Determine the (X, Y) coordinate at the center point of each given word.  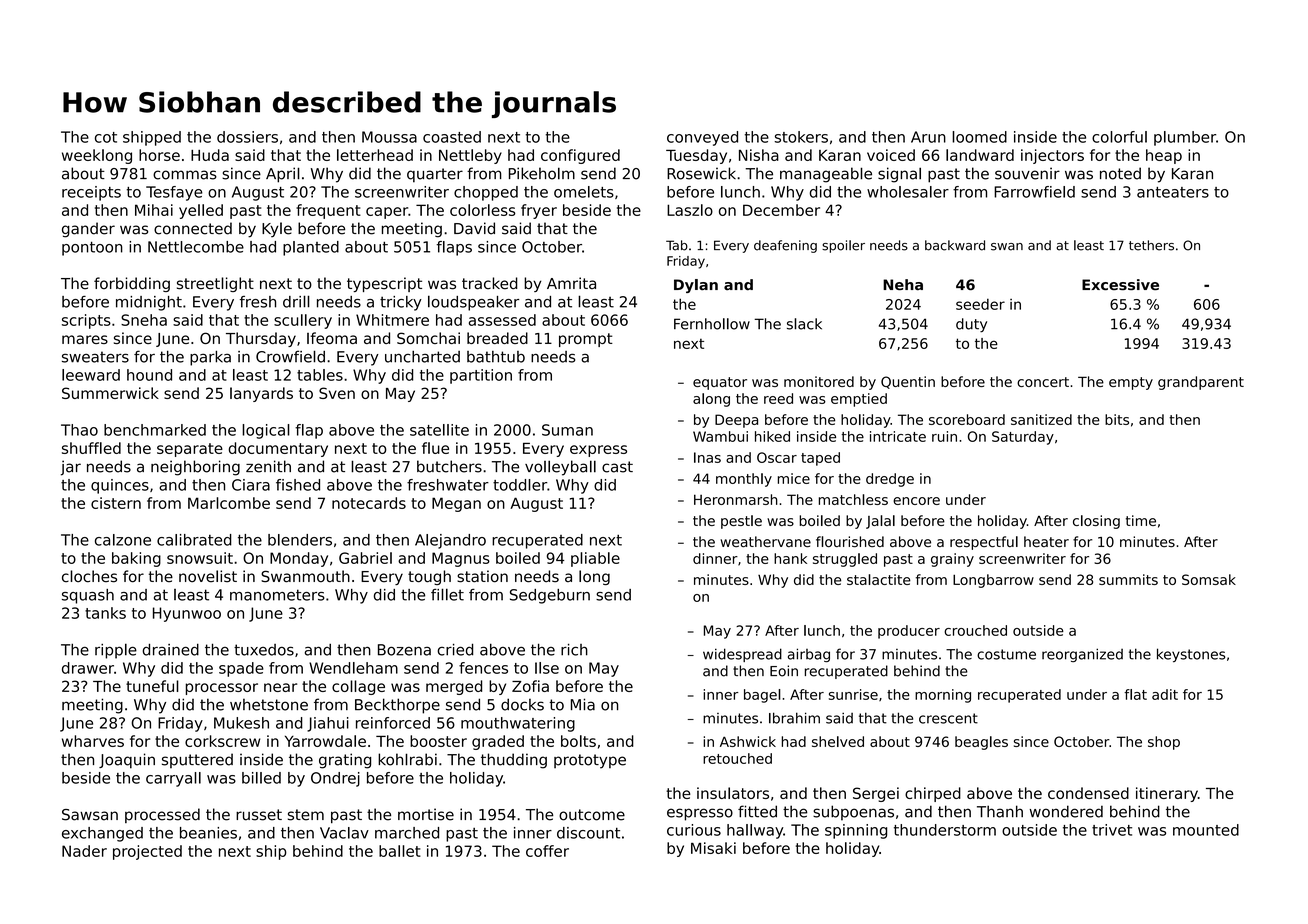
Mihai (154, 210)
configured (580, 156)
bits (1117, 419)
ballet (400, 851)
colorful (1119, 137)
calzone (123, 540)
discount (588, 833)
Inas (707, 457)
